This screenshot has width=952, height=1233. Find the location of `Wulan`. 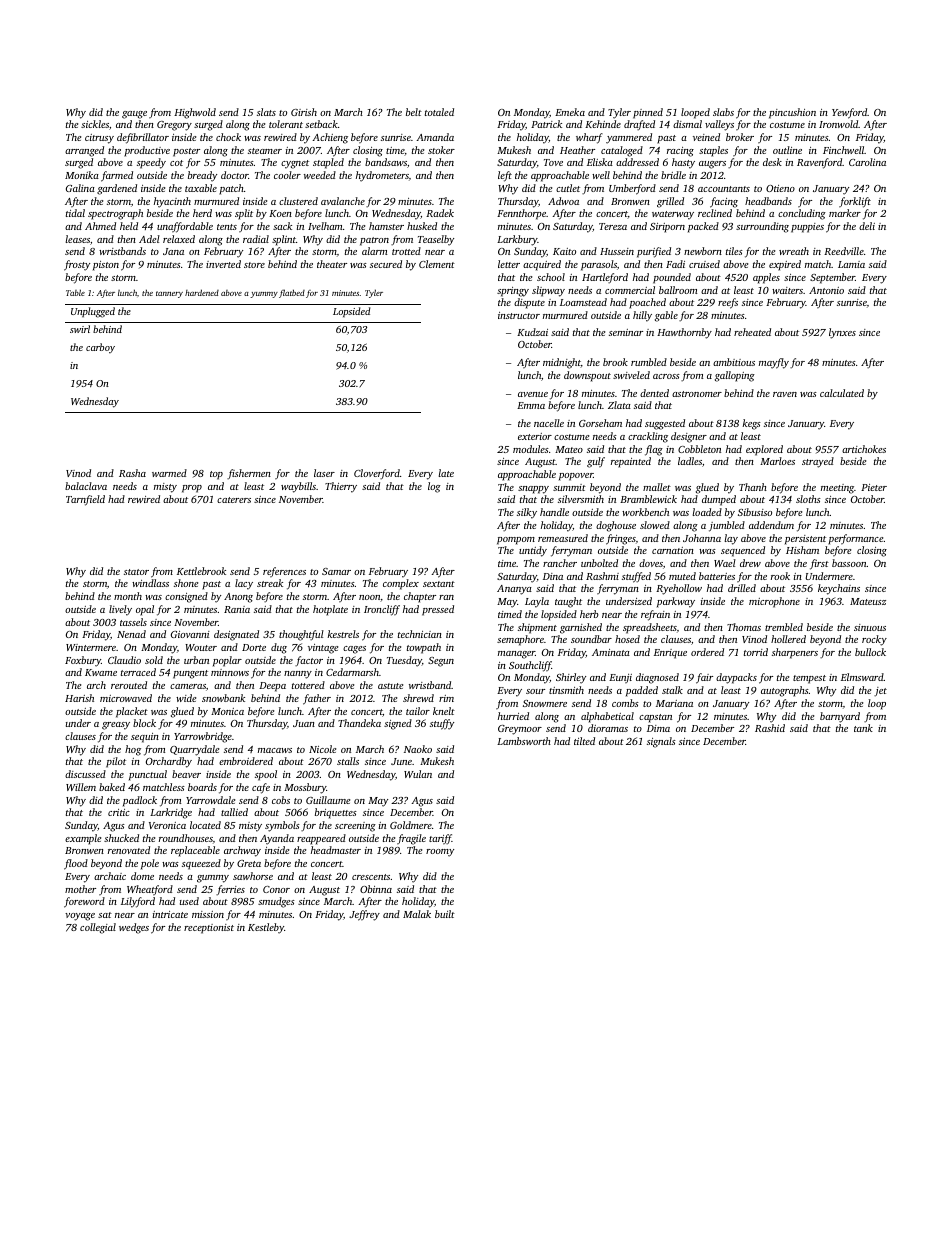

Wulan is located at coordinates (418, 774).
